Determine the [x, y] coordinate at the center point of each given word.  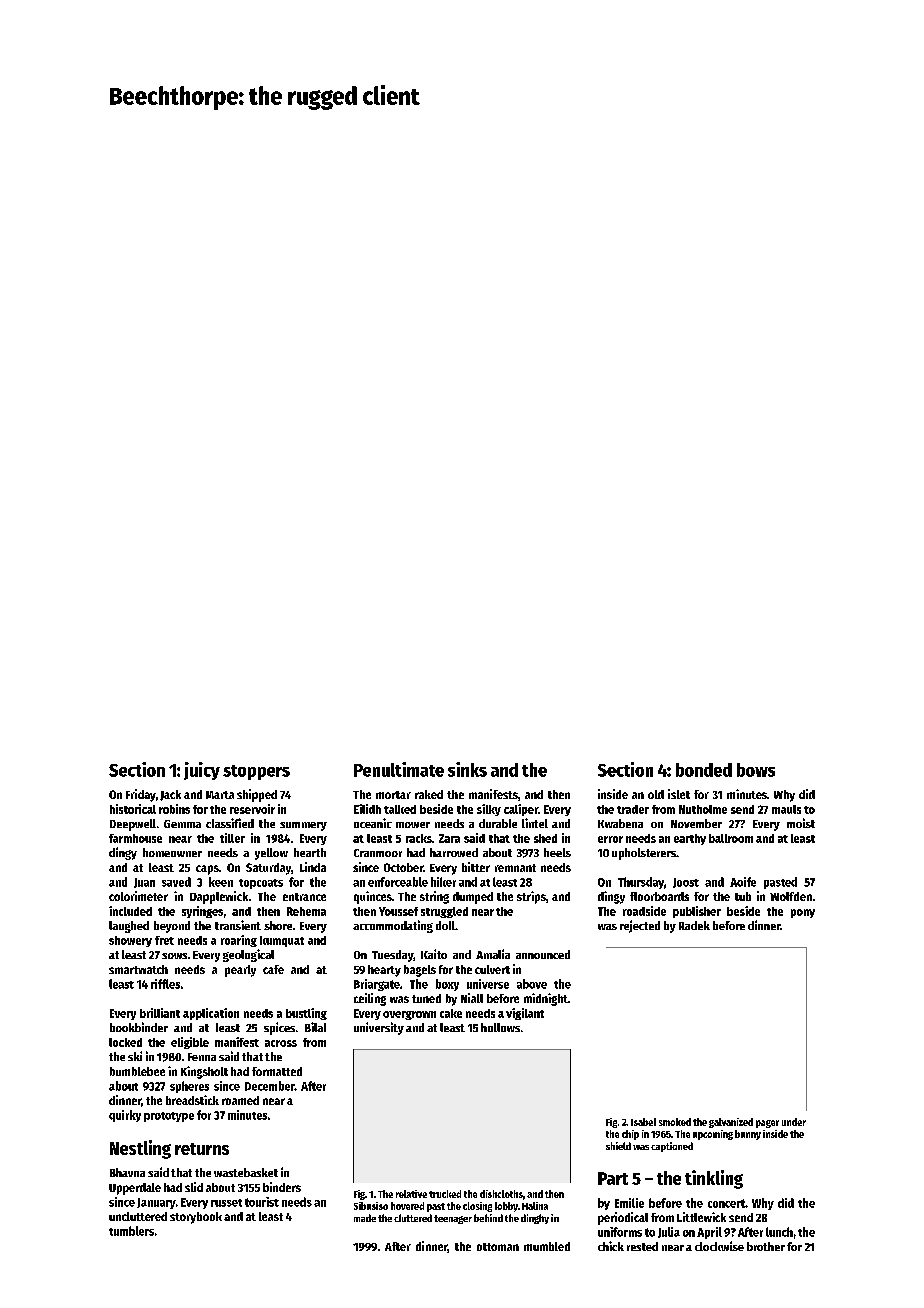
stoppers [256, 772]
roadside [644, 911]
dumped [473, 898]
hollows [500, 1027]
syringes [202, 912]
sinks [467, 769]
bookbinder [139, 1027]
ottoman [498, 1247]
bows [756, 770]
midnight [546, 999]
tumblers [131, 1231]
